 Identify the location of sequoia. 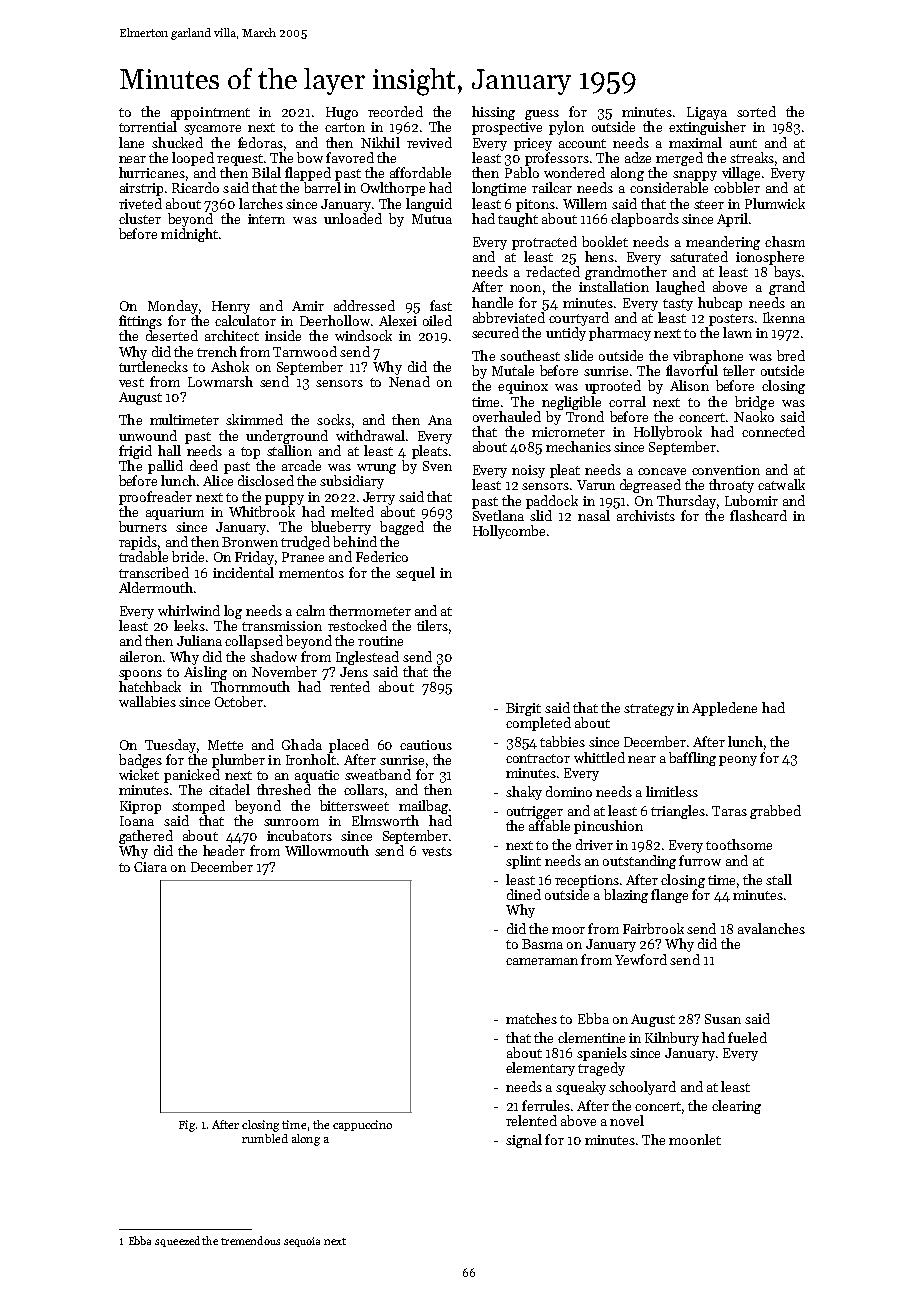
(302, 1242).
